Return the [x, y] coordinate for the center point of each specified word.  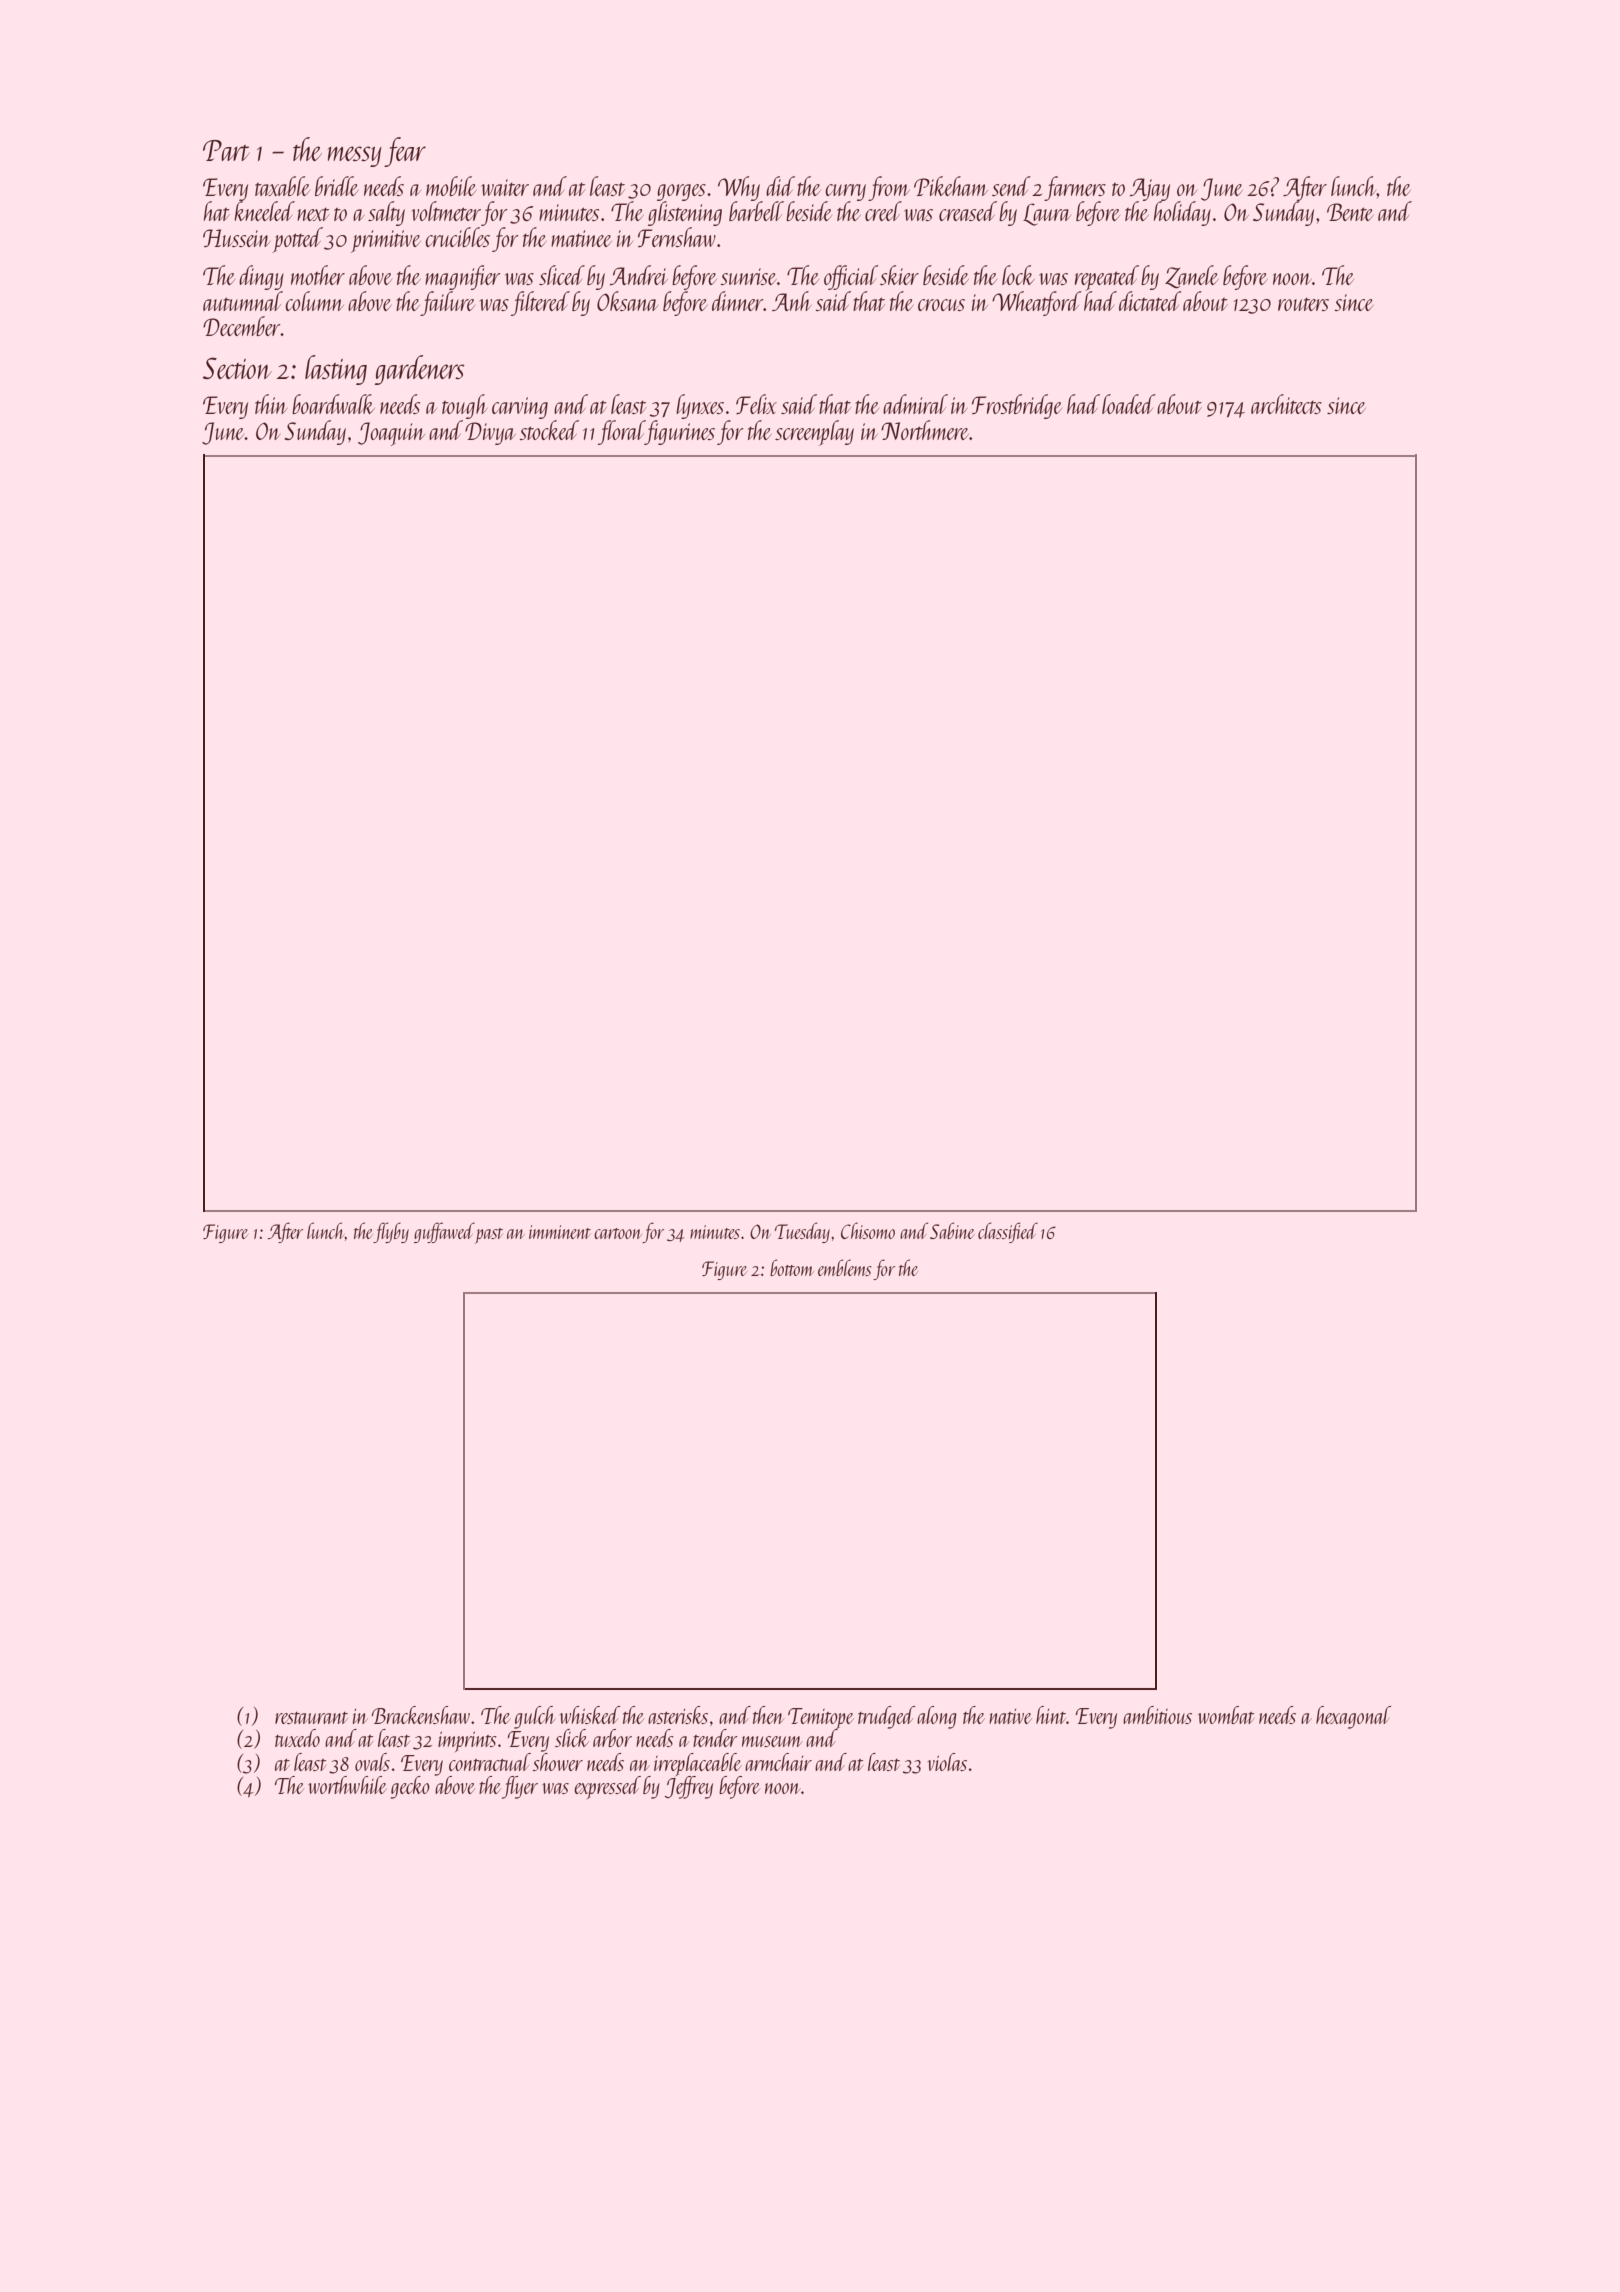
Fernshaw [677, 237]
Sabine [952, 1230]
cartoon [618, 1233]
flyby [391, 1232]
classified [1008, 1232]
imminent [560, 1232]
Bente [1350, 212]
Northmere [925, 430]
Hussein [236, 238]
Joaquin [391, 434]
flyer [520, 1787]
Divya [490, 433]
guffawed [444, 1232]
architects [1286, 404]
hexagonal [1353, 1717]
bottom [791, 1267]
